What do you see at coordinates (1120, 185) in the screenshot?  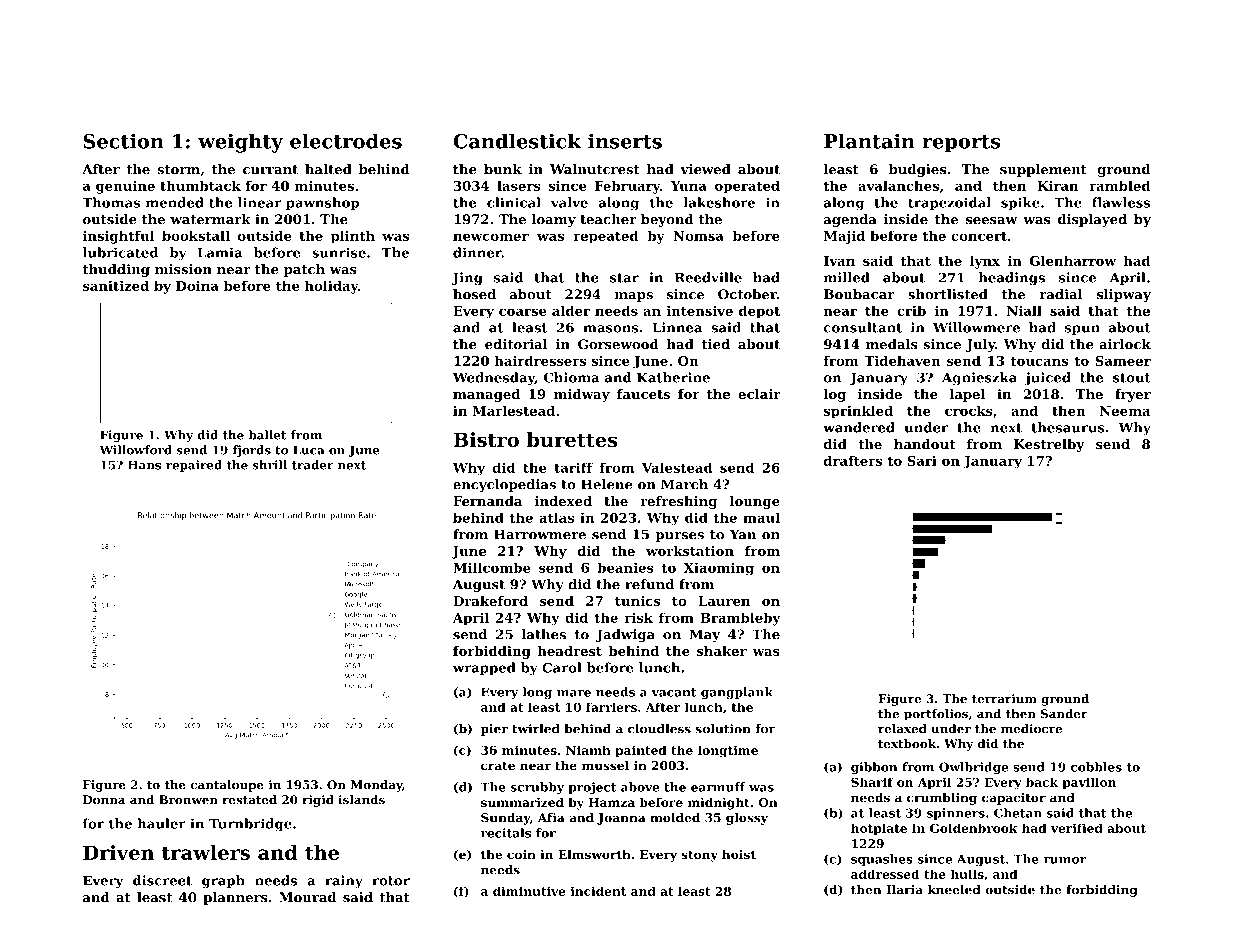 I see `rambled` at bounding box center [1120, 185].
